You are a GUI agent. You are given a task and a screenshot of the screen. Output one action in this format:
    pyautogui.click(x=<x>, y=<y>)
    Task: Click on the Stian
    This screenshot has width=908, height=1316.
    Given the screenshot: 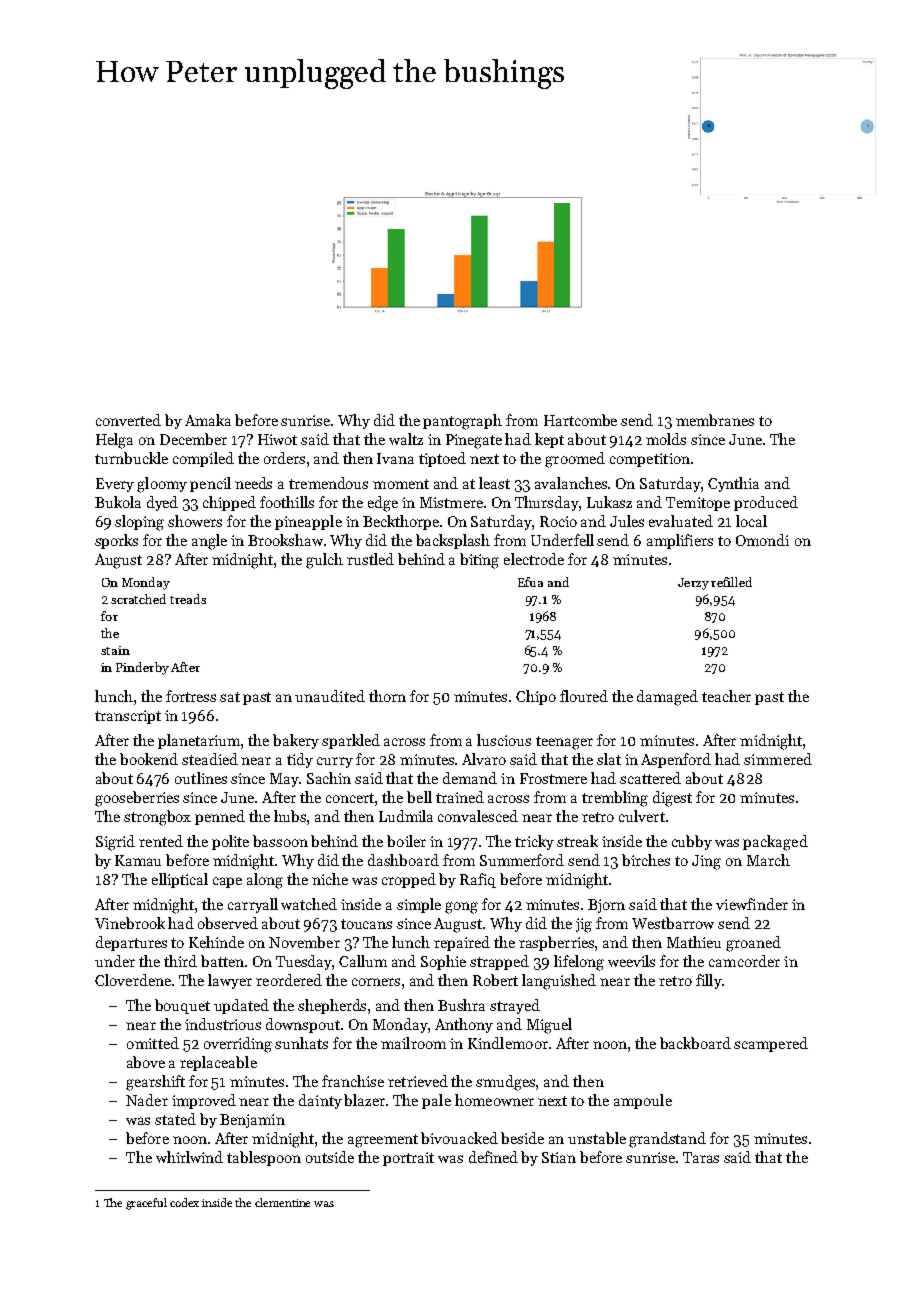 What is the action you would take?
    pyautogui.click(x=559, y=1157)
